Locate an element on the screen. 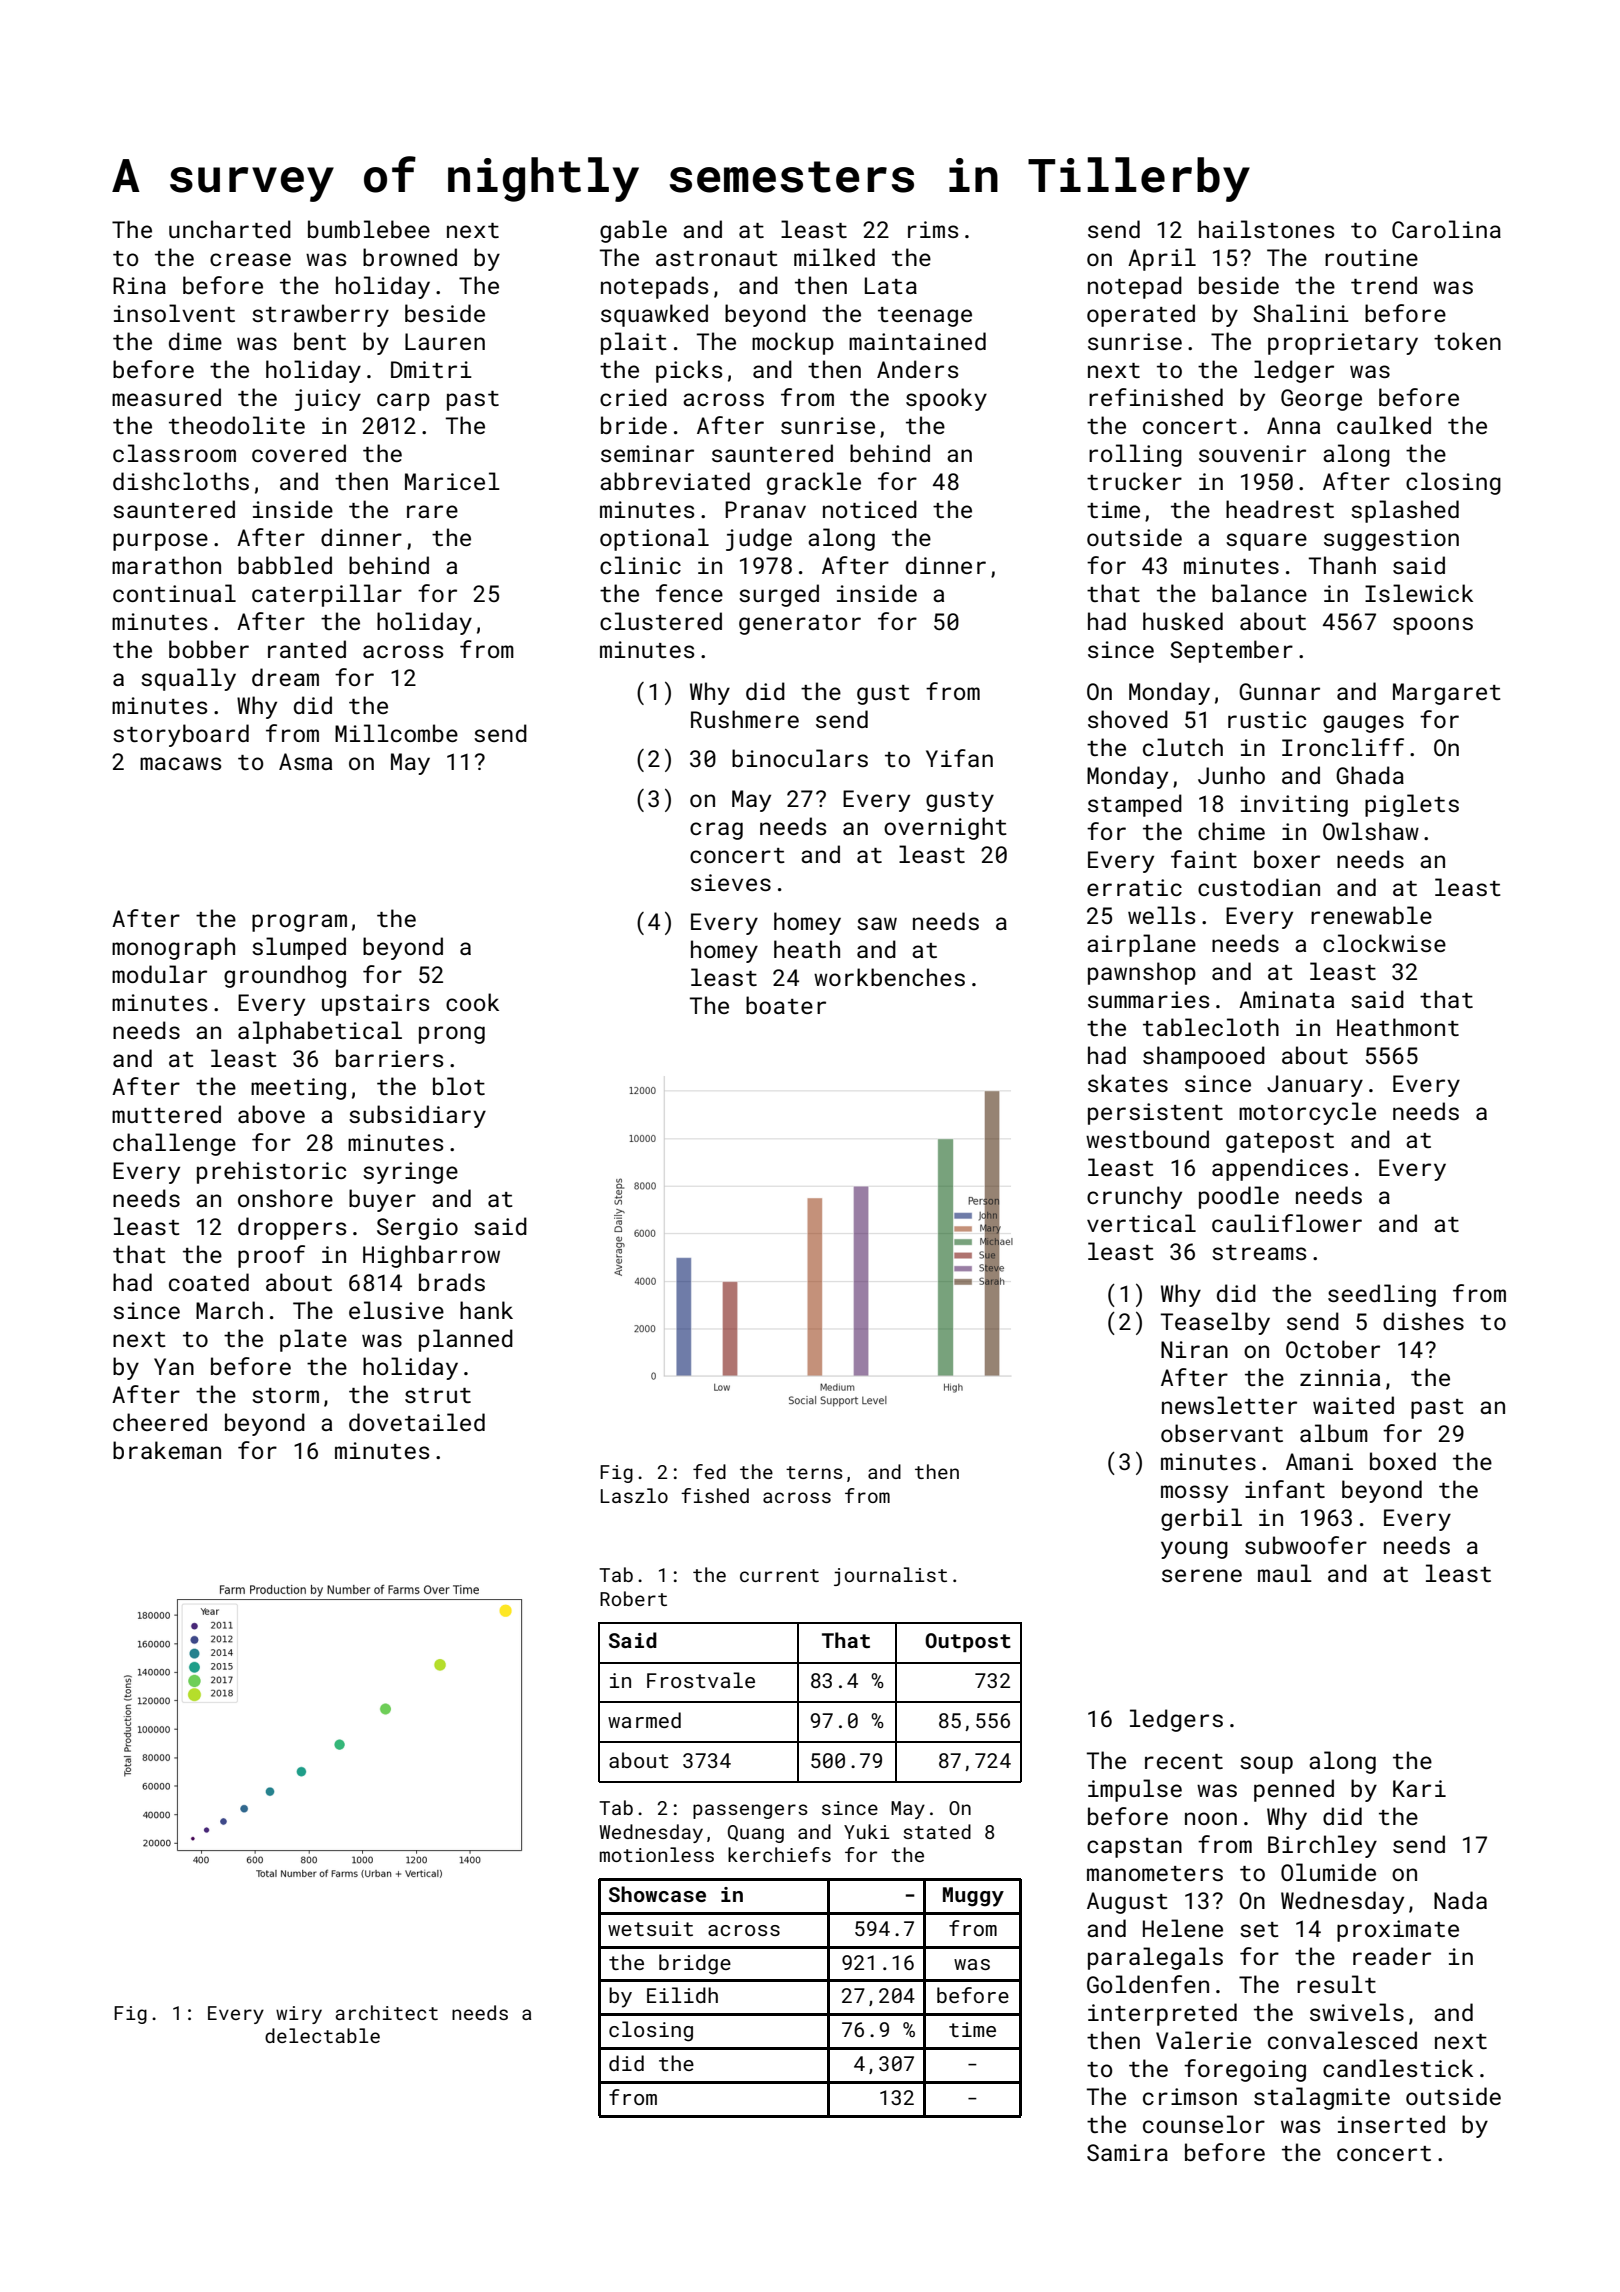 This screenshot has width=1620, height=2292. delectable is located at coordinates (322, 2035).
